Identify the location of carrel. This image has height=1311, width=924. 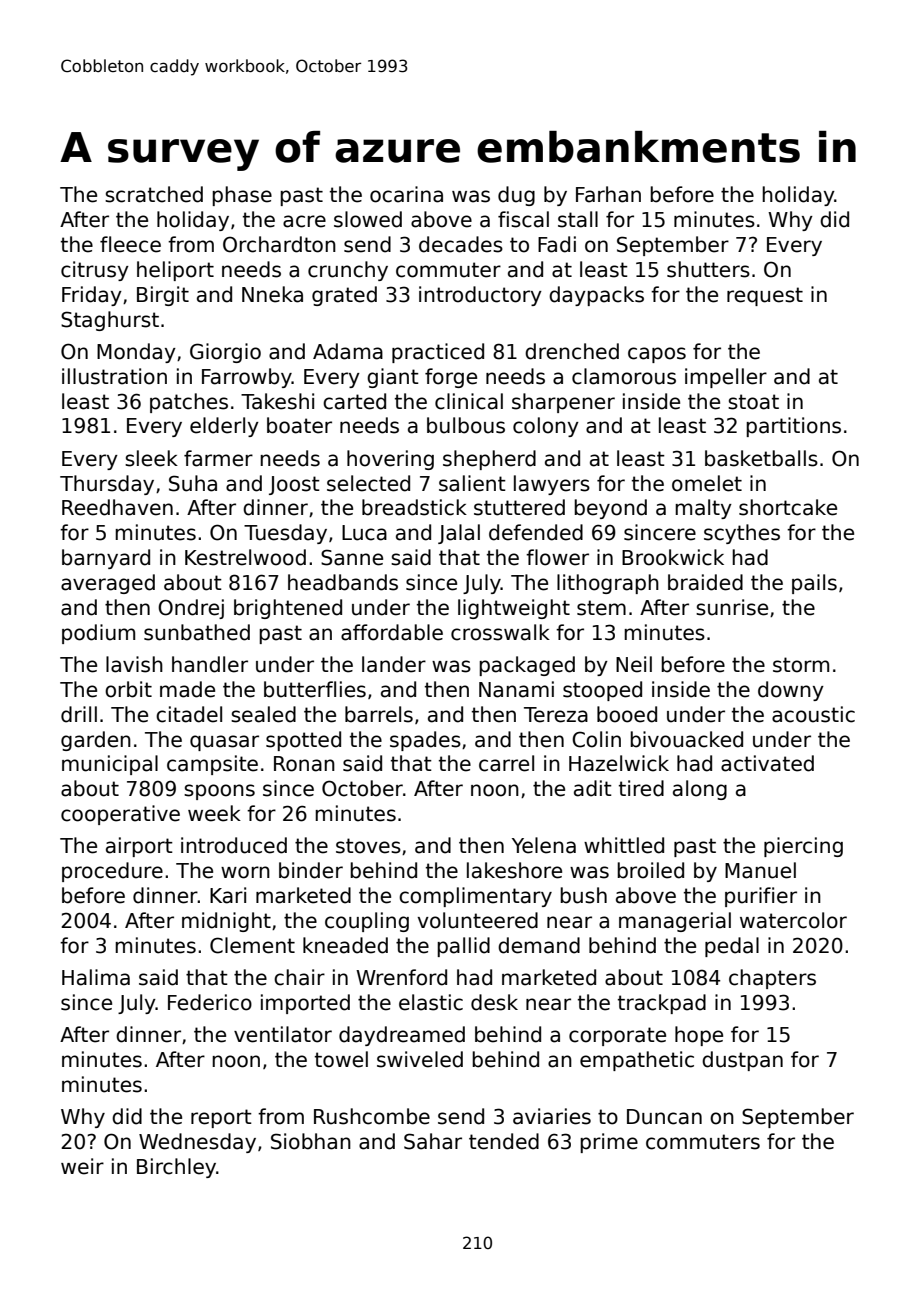
(506, 763).
